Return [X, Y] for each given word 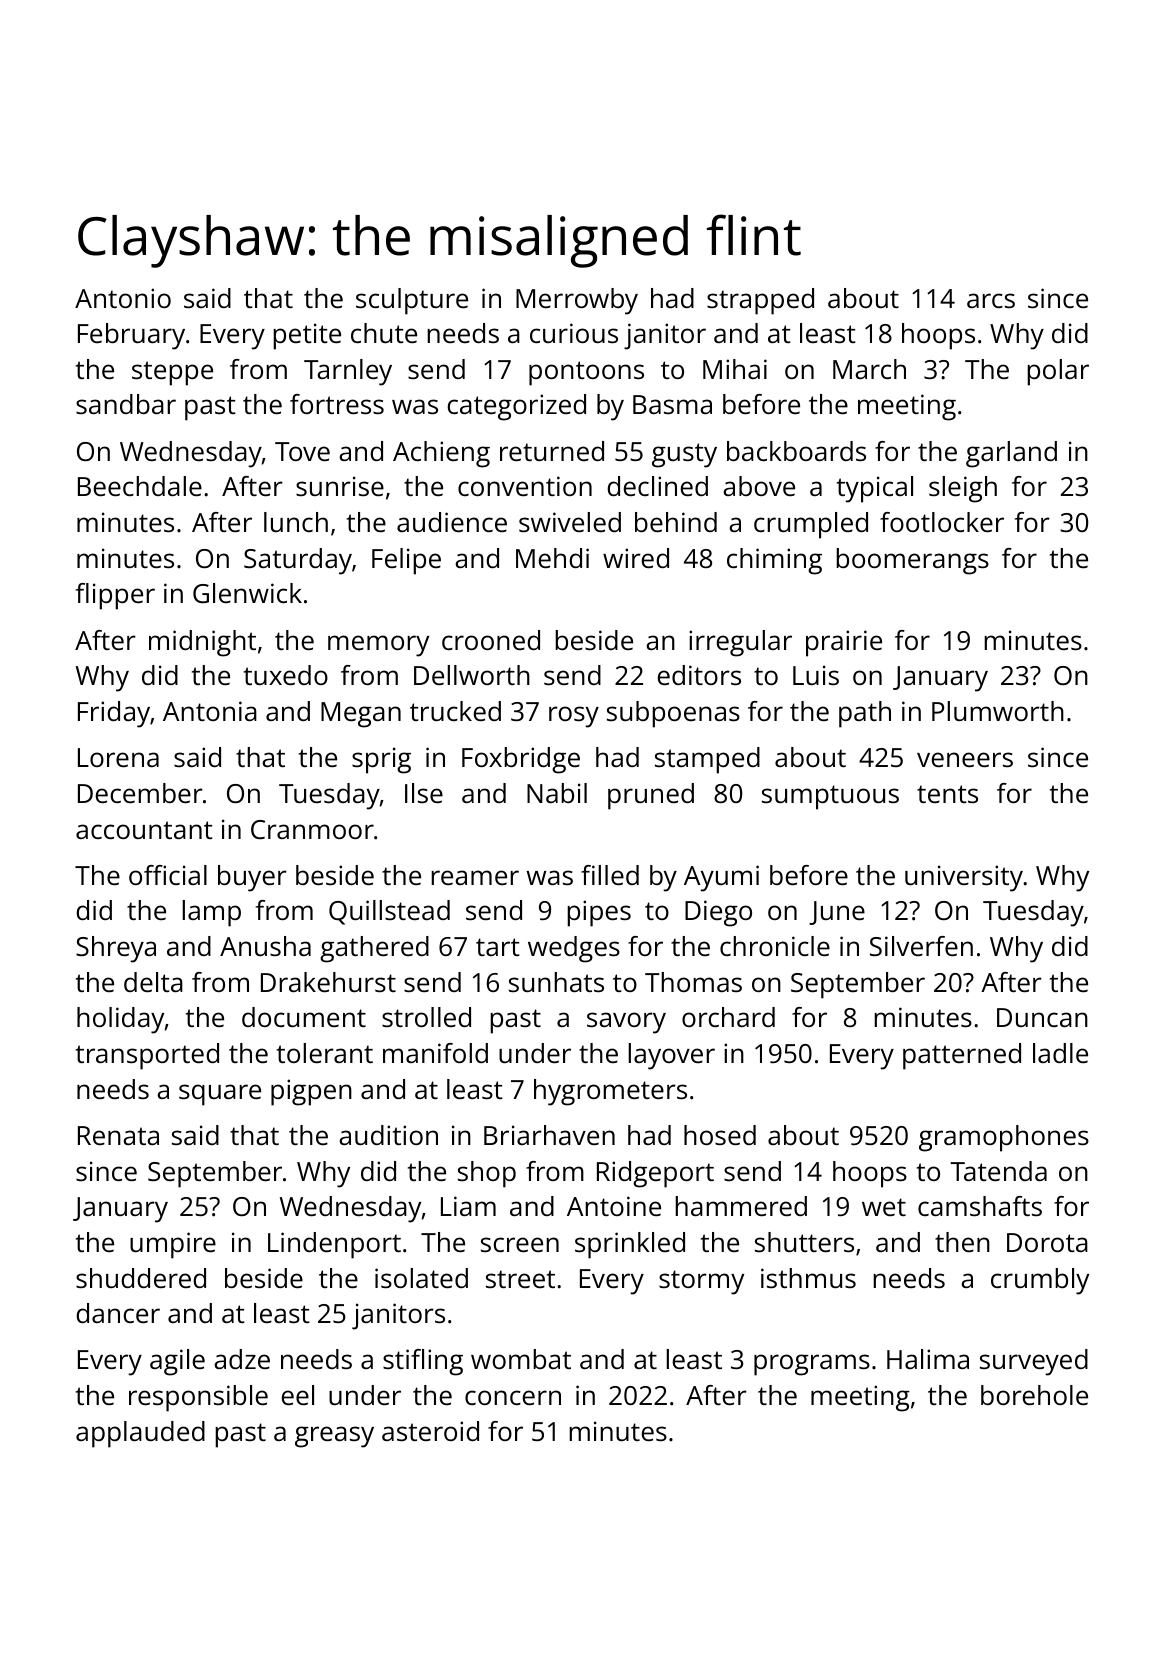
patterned [962, 1056]
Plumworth [998, 711]
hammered [741, 1206]
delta [153, 982]
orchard [728, 1017]
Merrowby [577, 301]
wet [884, 1207]
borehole [1034, 1395]
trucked [455, 711]
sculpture [412, 301]
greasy [334, 1437]
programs [812, 1365]
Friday [114, 714]
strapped [760, 301]
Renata [118, 1135]
